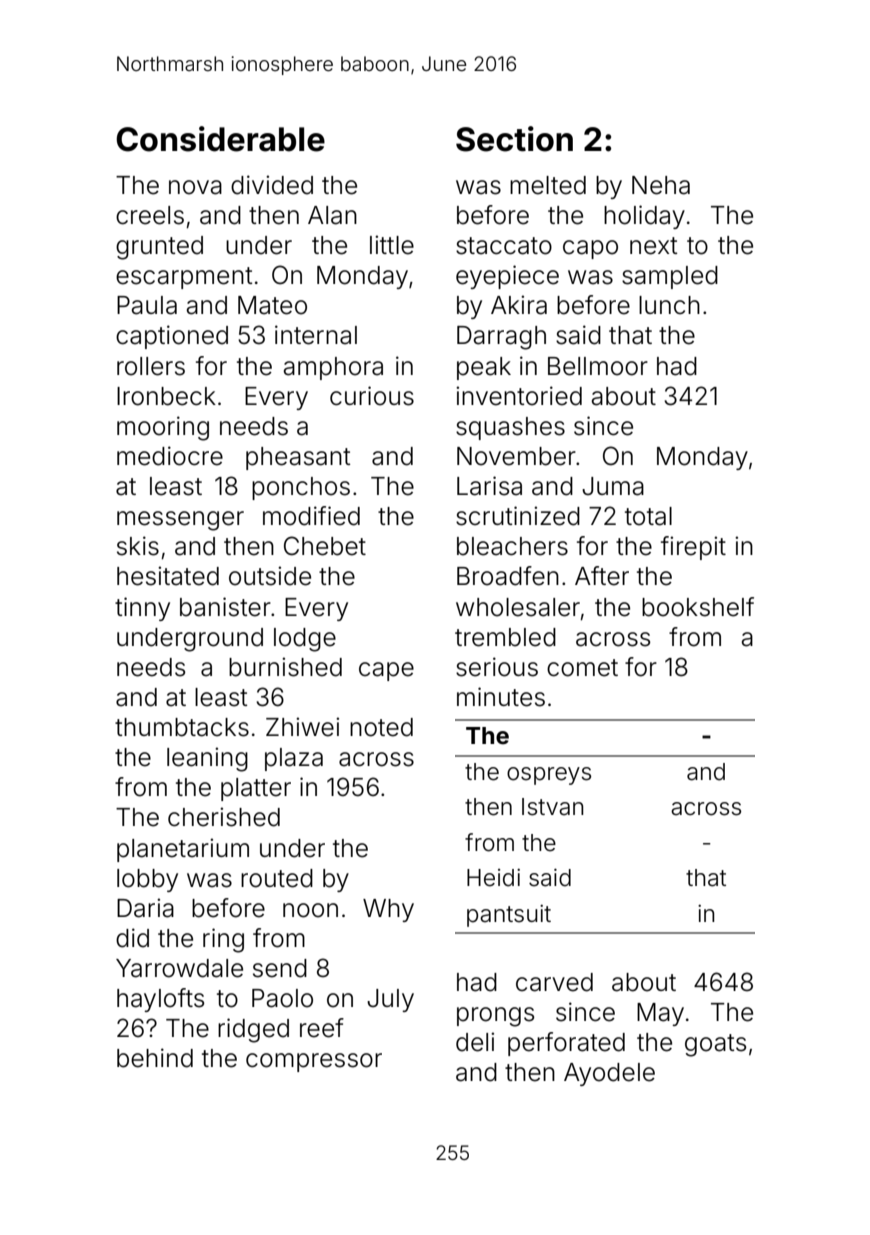  What do you see at coordinates (552, 807) in the screenshot?
I see `Istvan` at bounding box center [552, 807].
